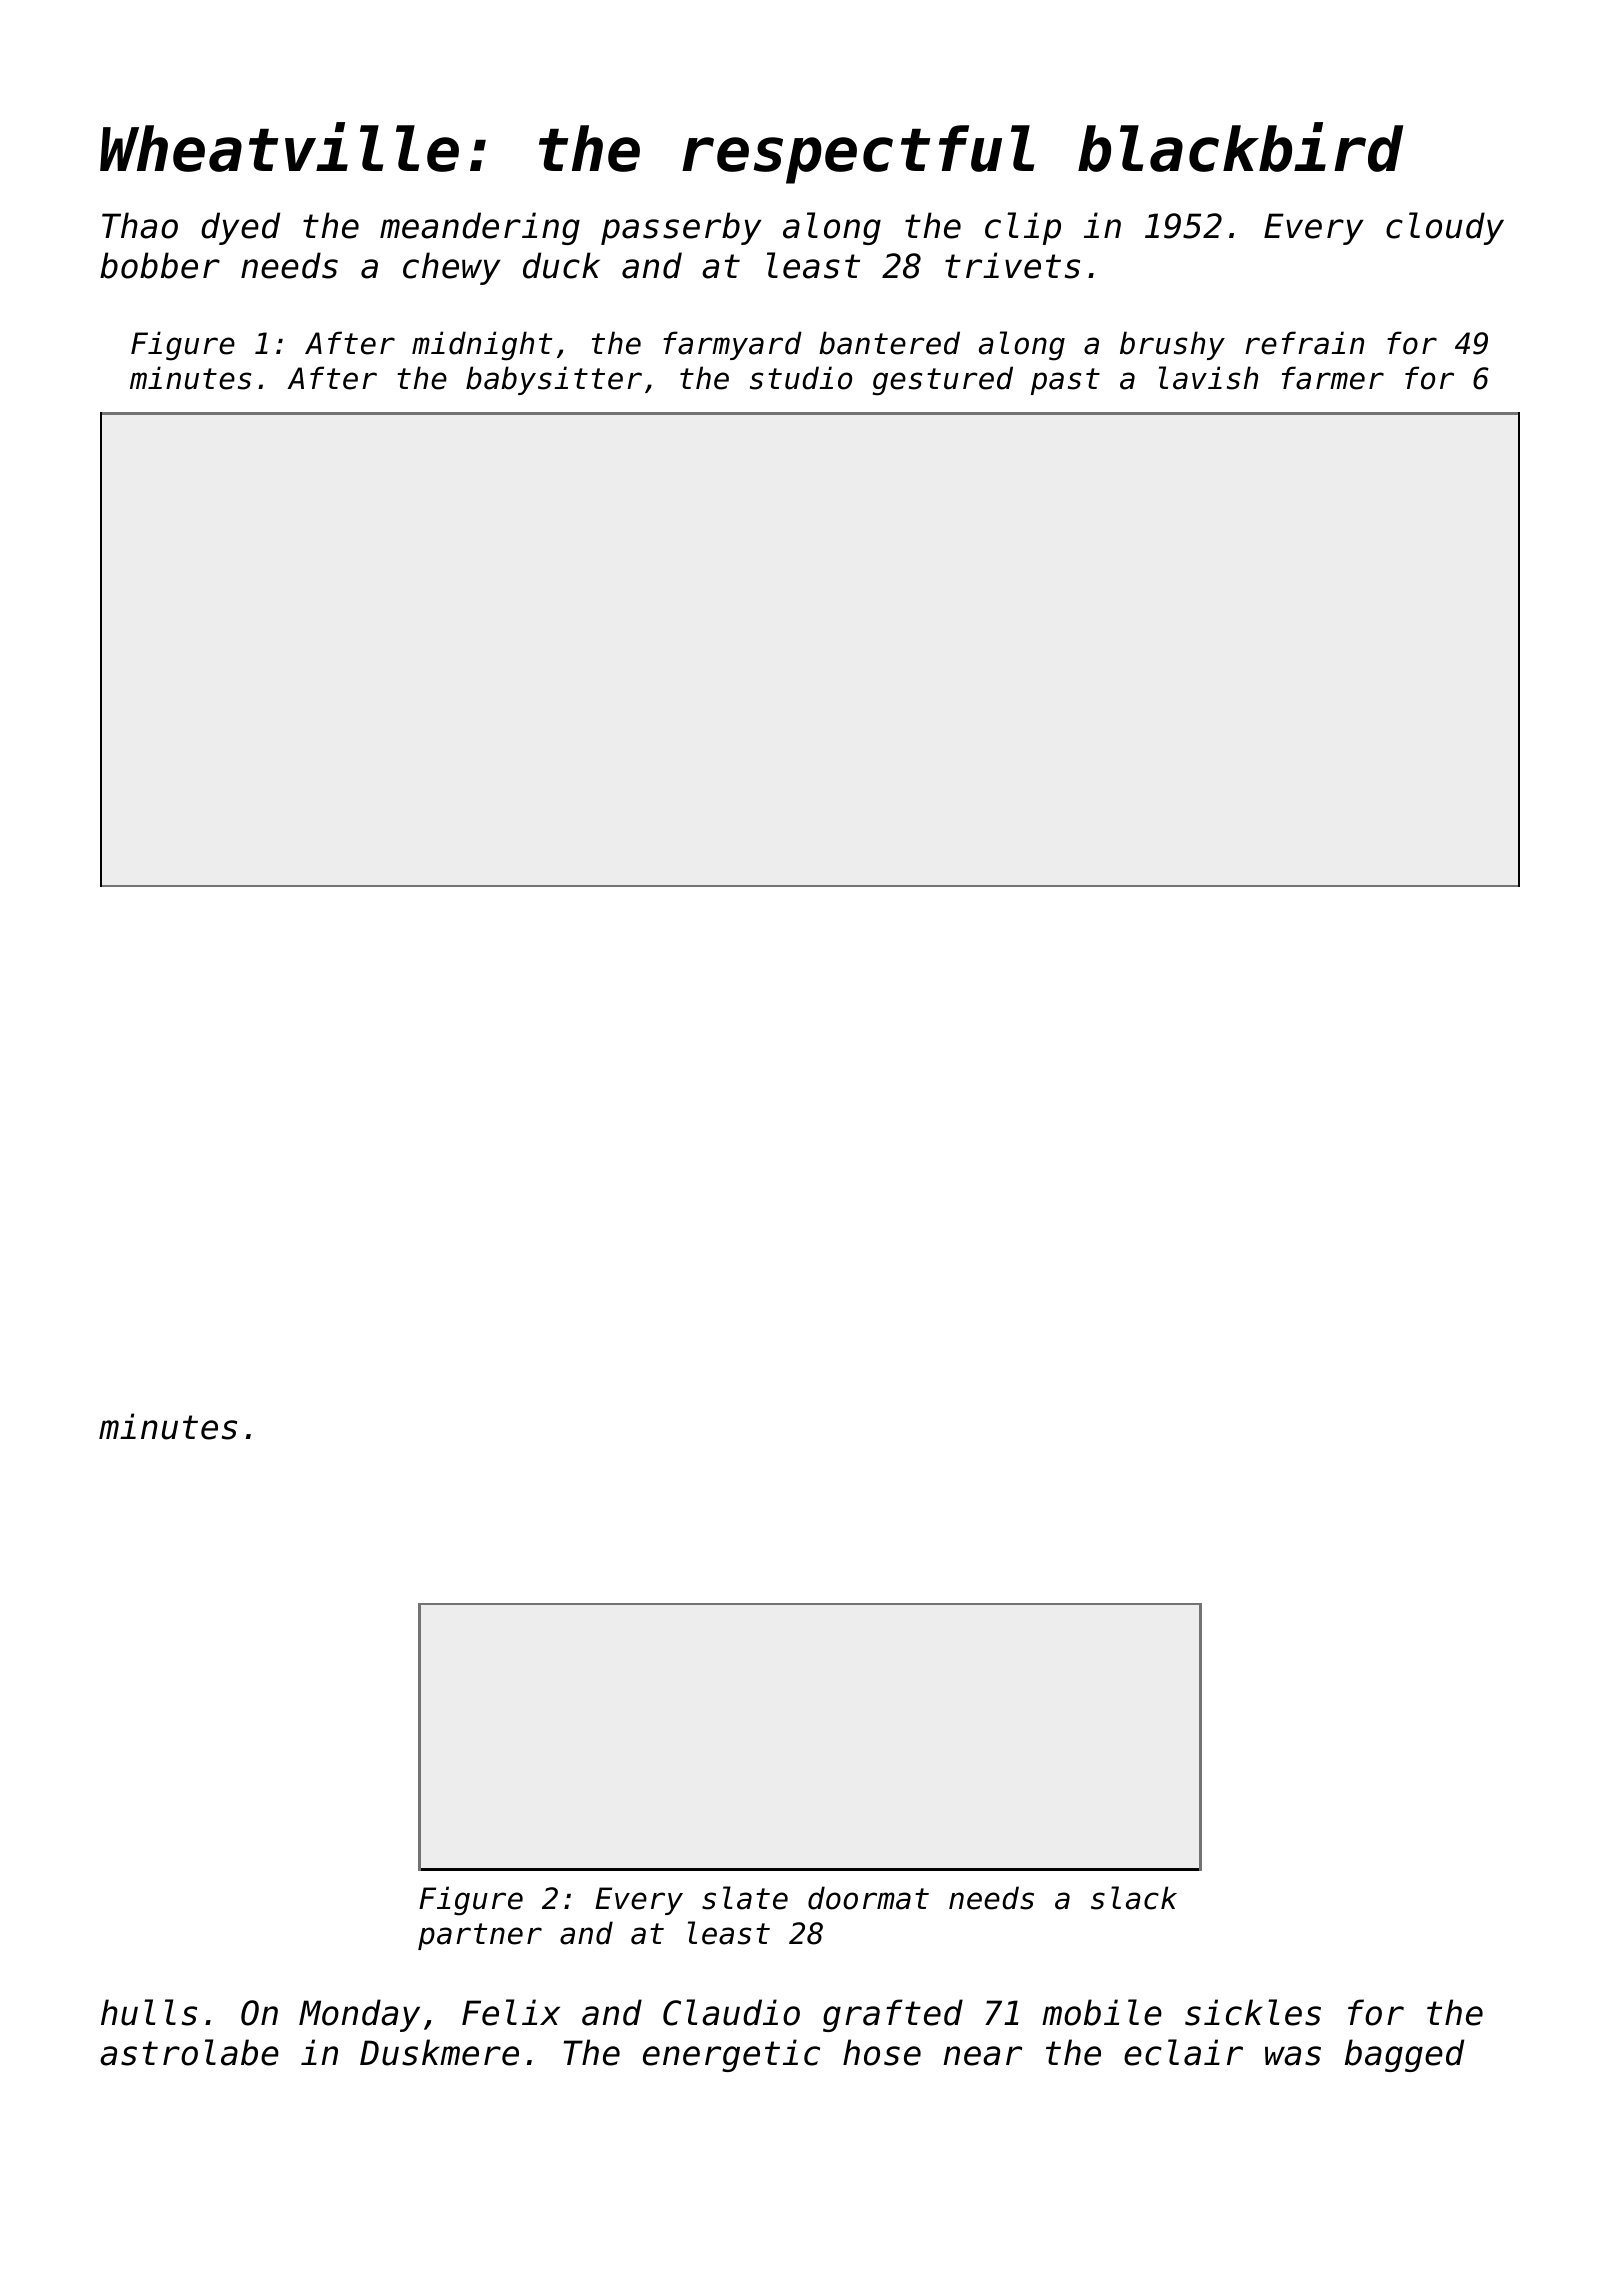 This document has width=1620, height=2292. Describe the element at coordinates (731, 2055) in the document. I see `energetic` at that location.
